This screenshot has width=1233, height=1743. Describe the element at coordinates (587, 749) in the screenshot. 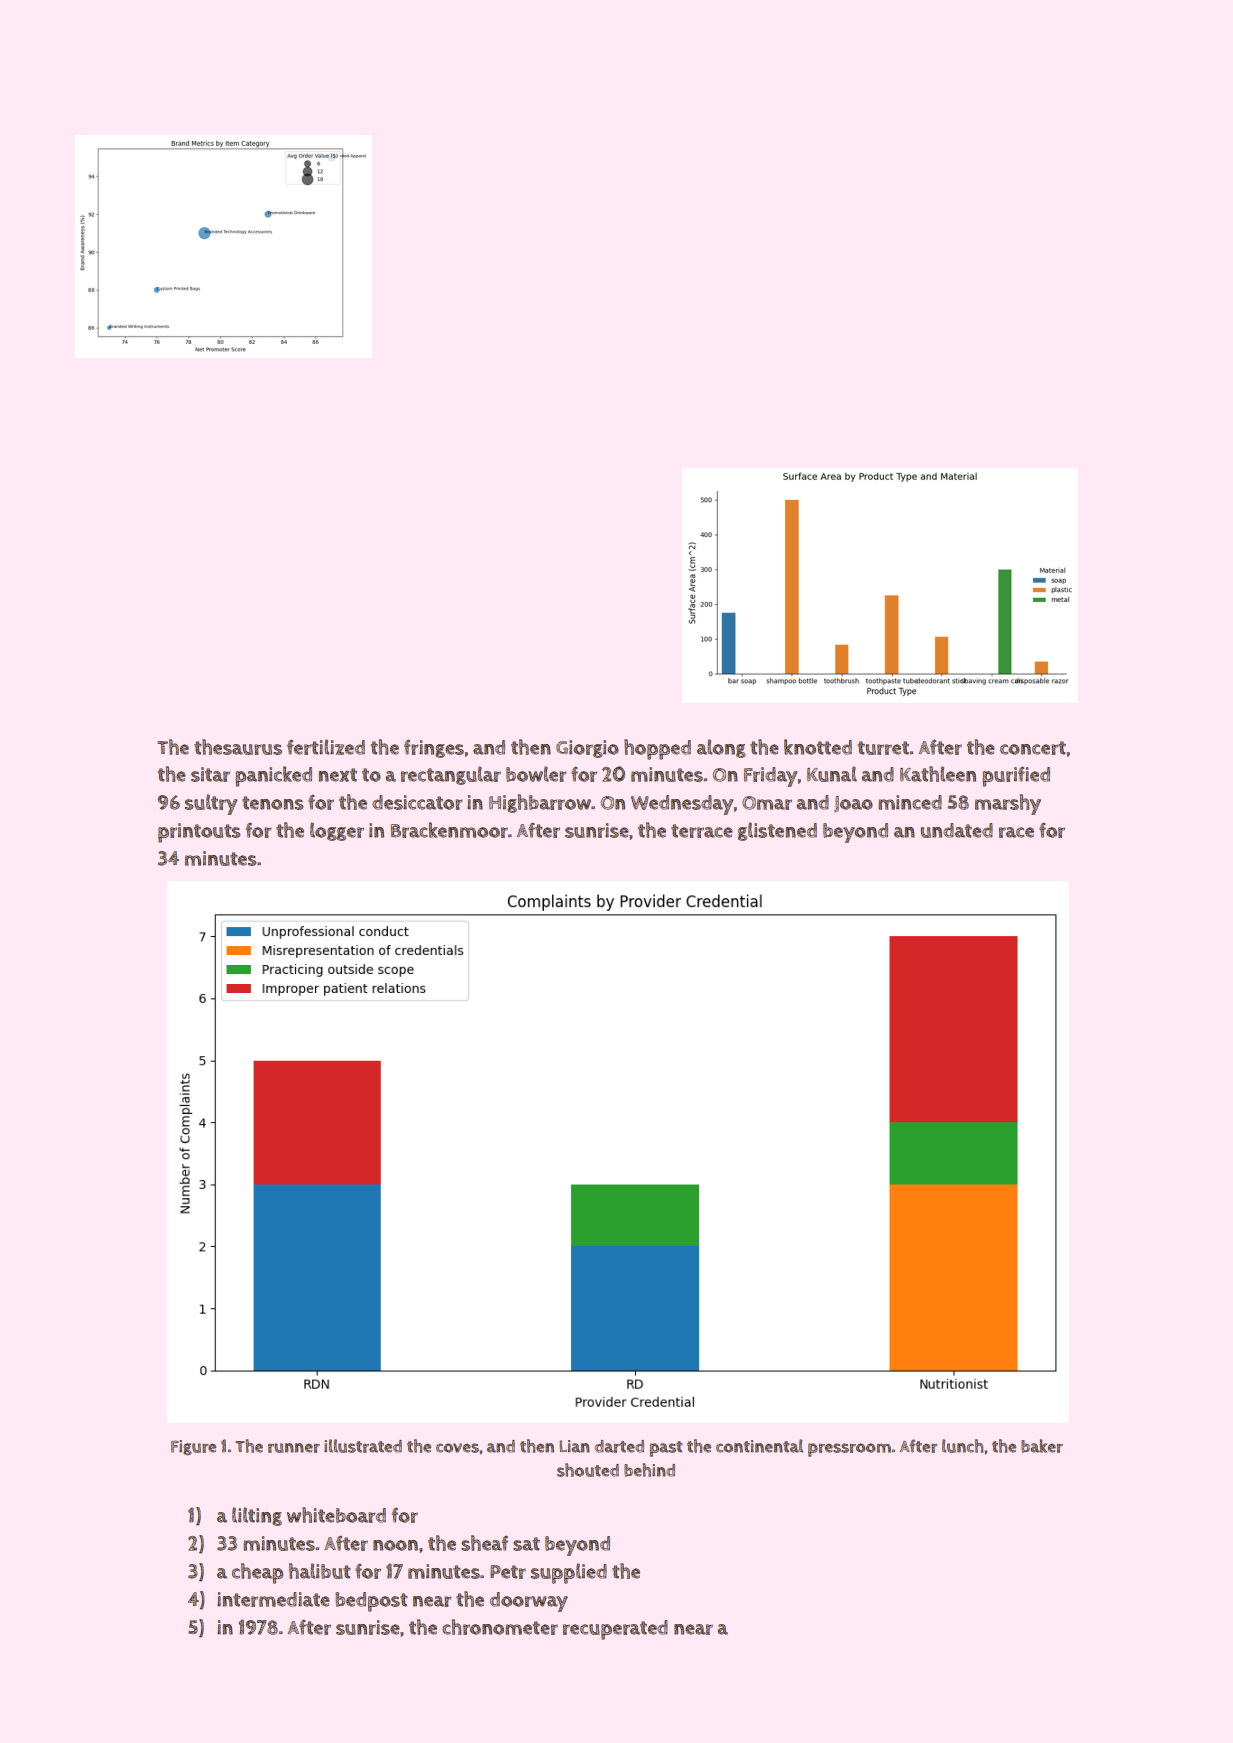

I see `Giorgio` at that location.
